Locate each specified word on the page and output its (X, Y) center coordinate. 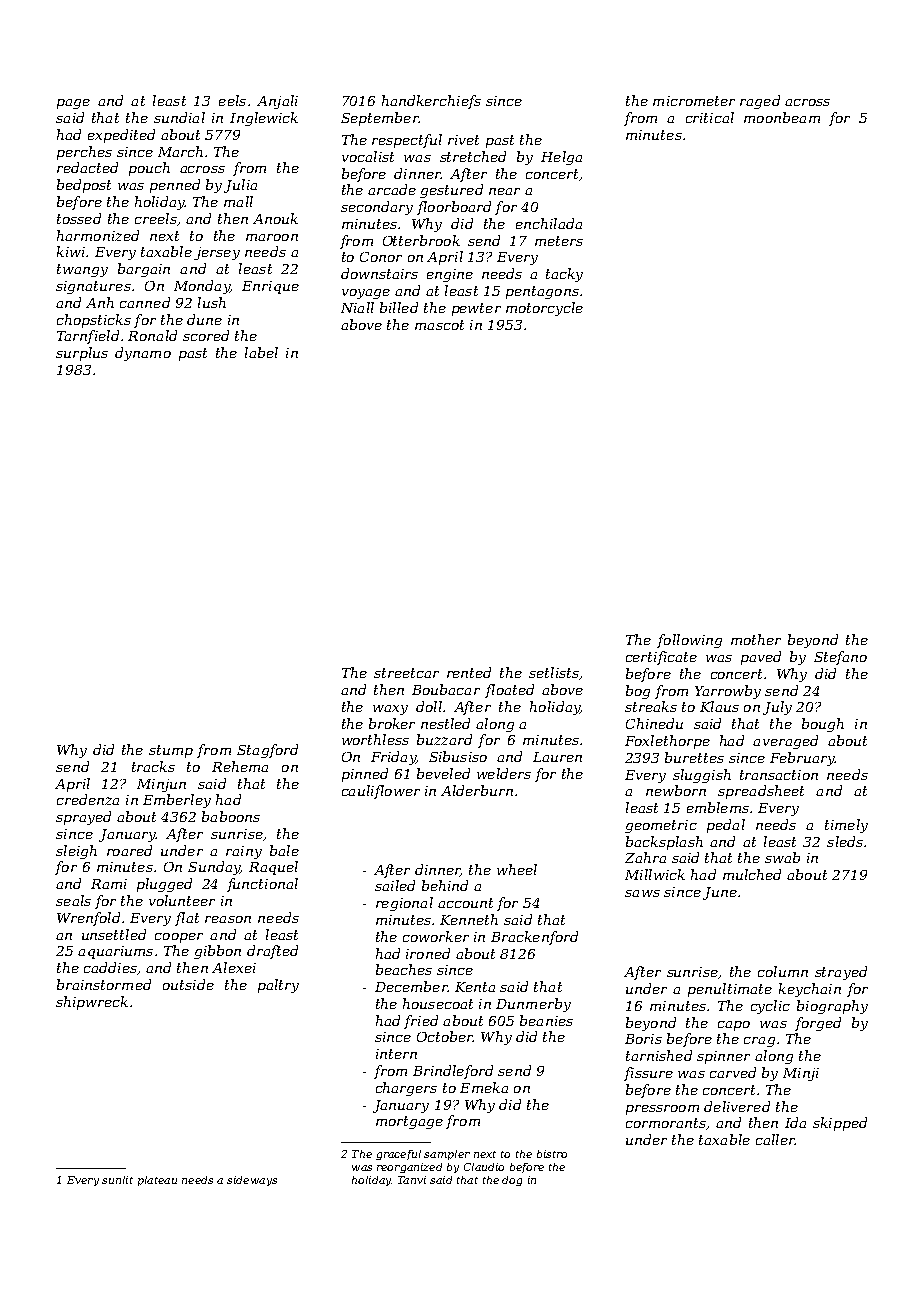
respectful (407, 141)
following (689, 641)
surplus (82, 354)
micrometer (694, 101)
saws (642, 893)
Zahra (645, 857)
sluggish (702, 776)
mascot (439, 325)
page (73, 104)
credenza (88, 799)
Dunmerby (533, 1005)
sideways (252, 1181)
